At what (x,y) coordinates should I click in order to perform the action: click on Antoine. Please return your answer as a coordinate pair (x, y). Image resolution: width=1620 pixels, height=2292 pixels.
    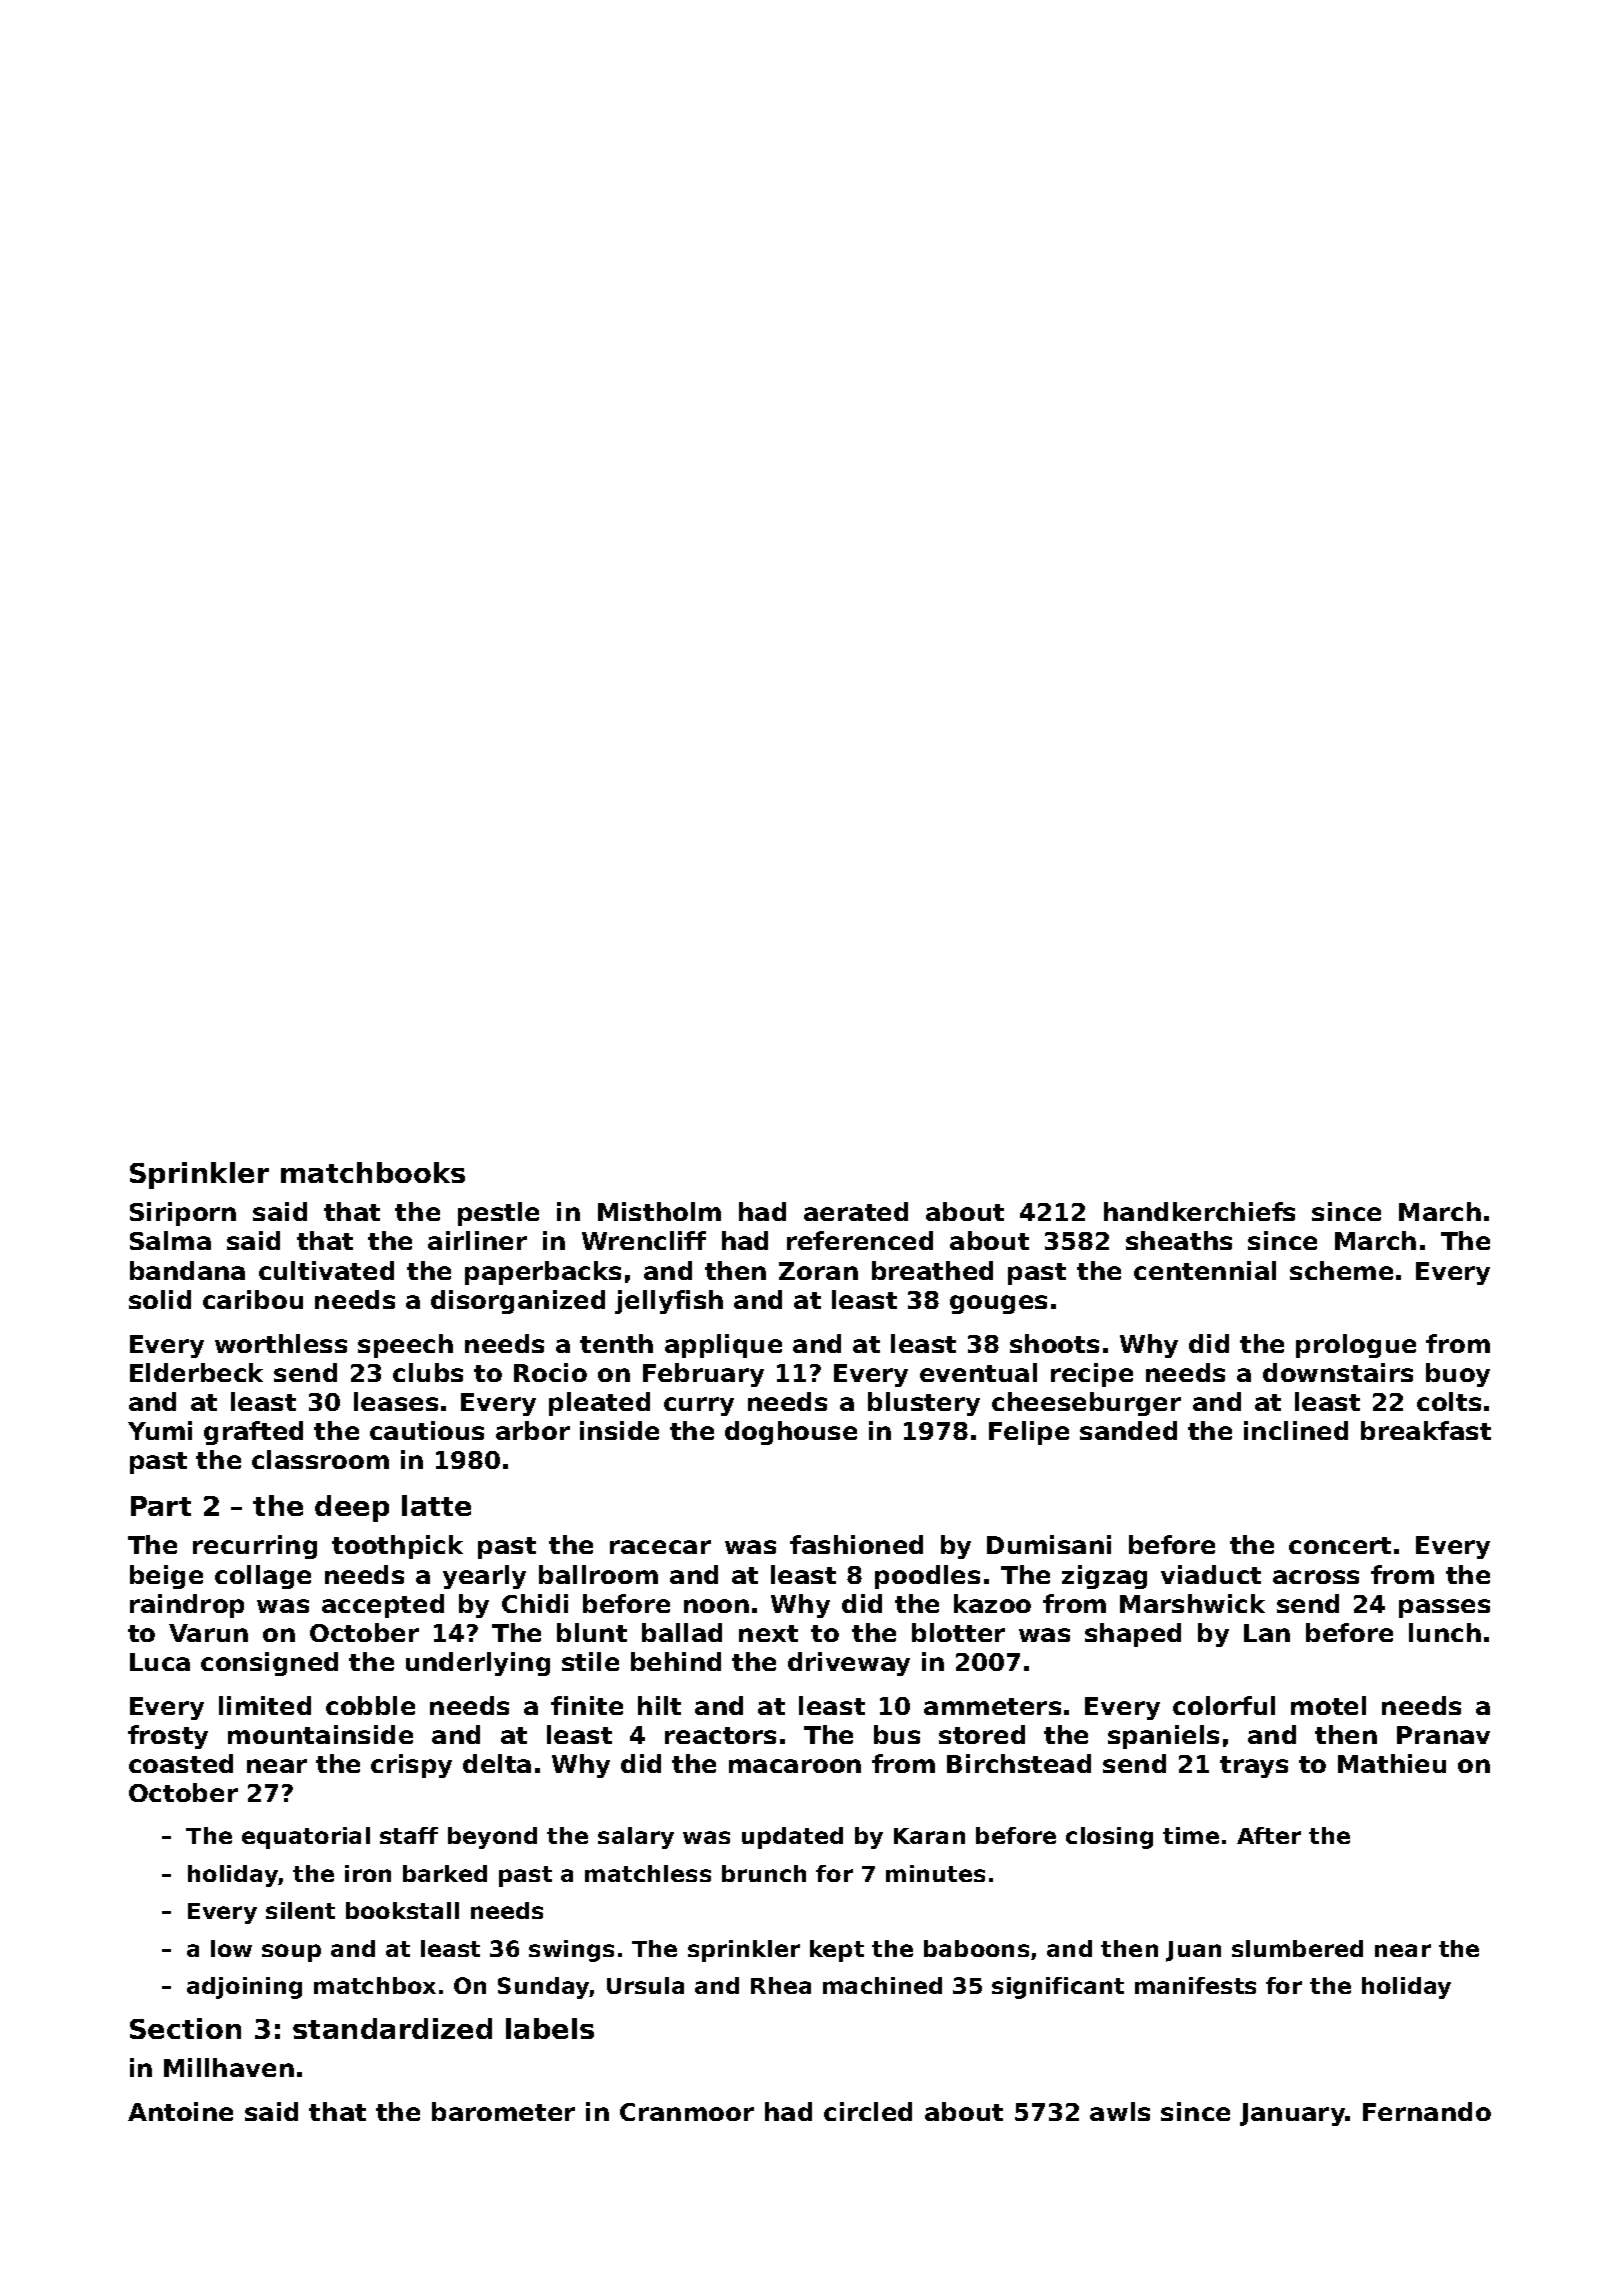
    Looking at the image, I should click on (180, 2111).
